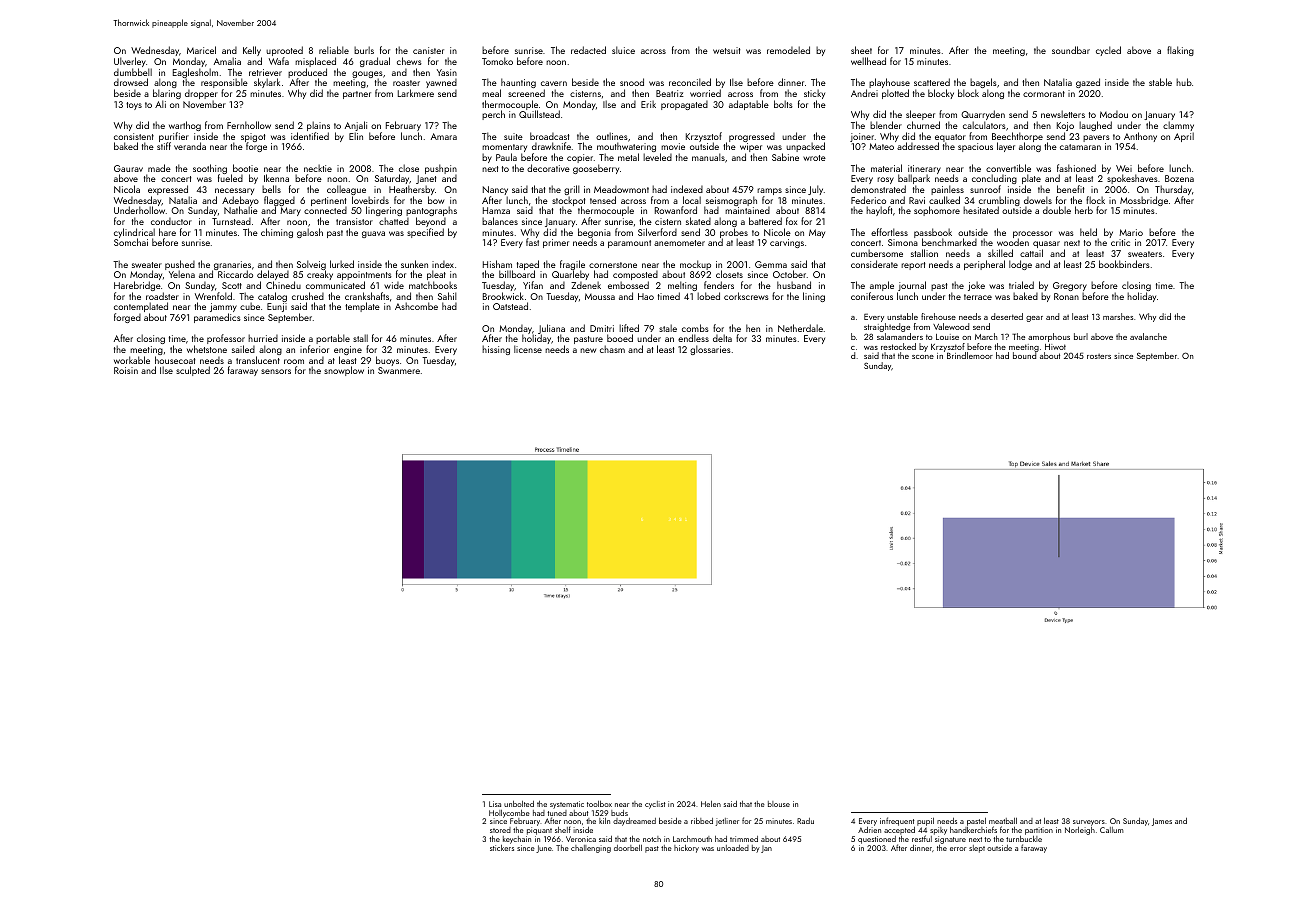 The width and height of the screenshot is (1308, 924). Describe the element at coordinates (621, 189) in the screenshot. I see `Meadowmont` at that location.
